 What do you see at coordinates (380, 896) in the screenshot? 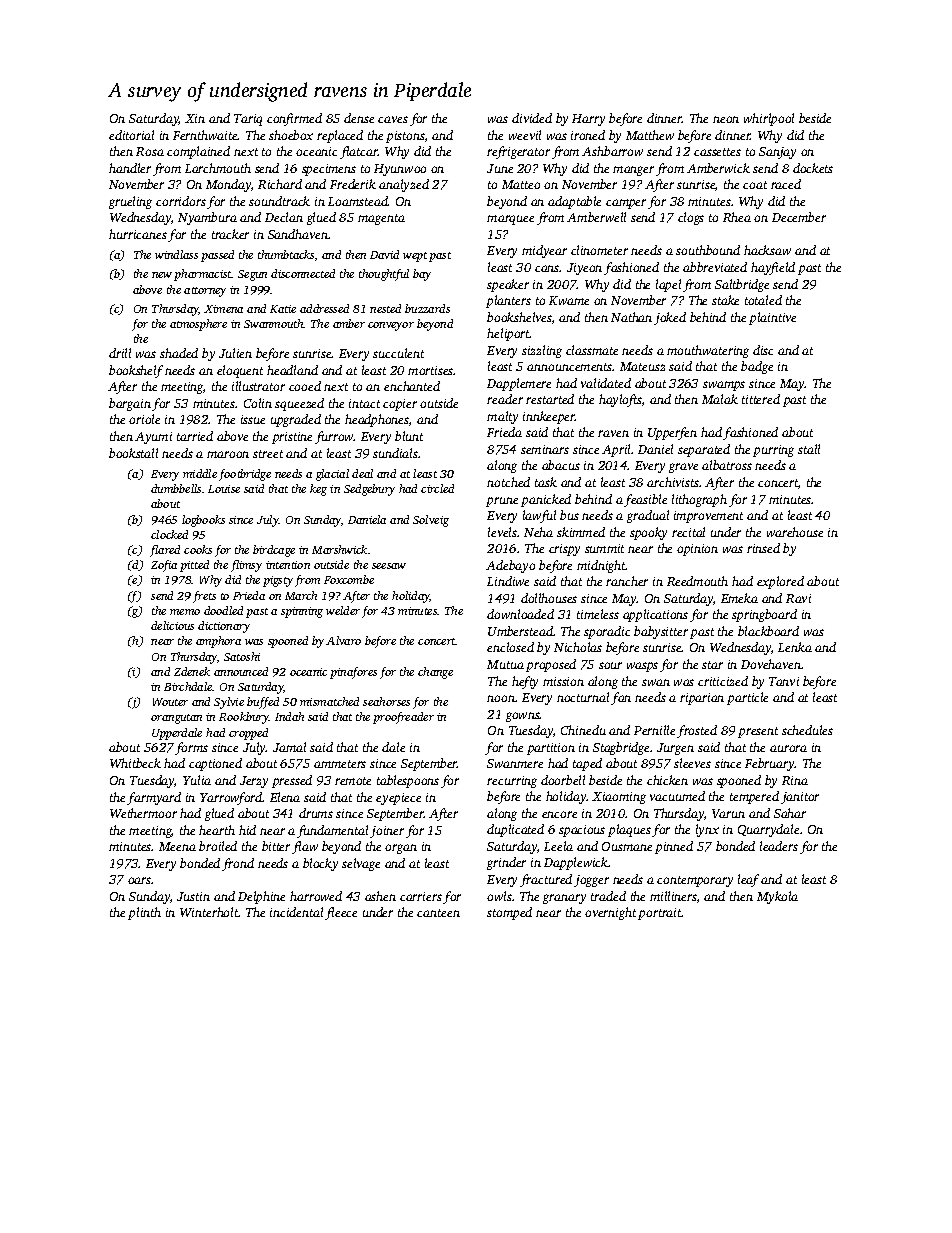
I see `ashen` at bounding box center [380, 896].
